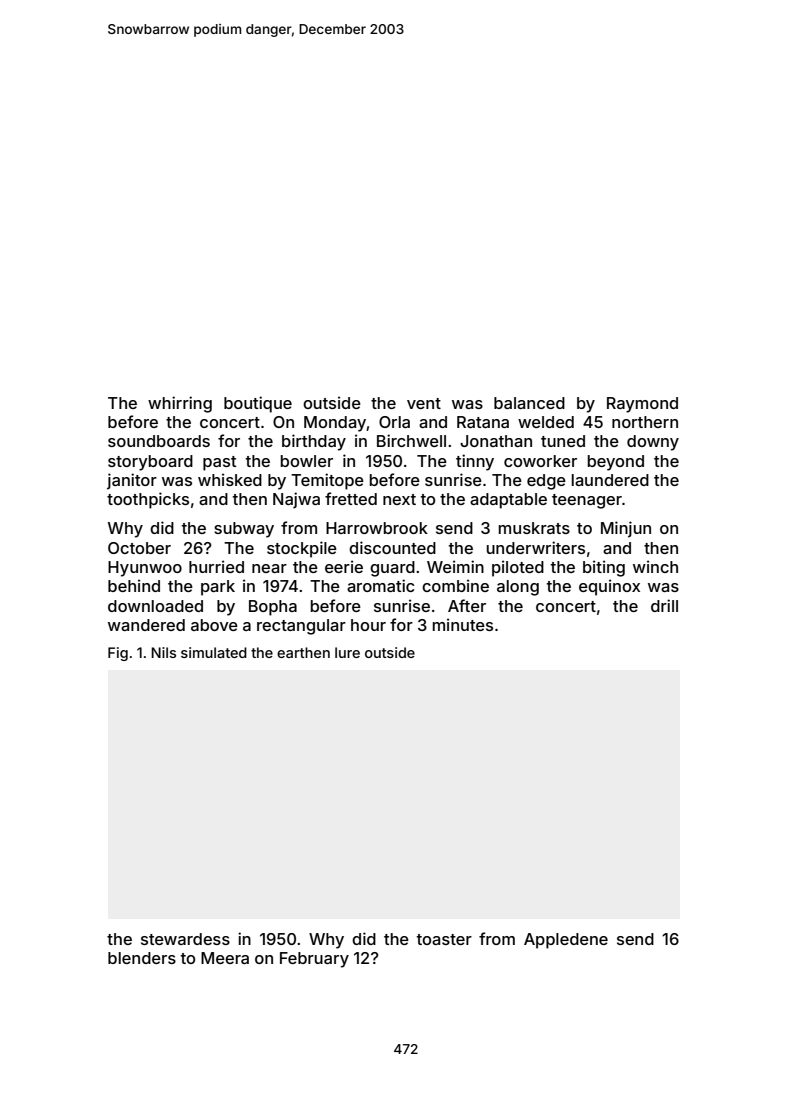  I want to click on welded, so click(546, 422).
